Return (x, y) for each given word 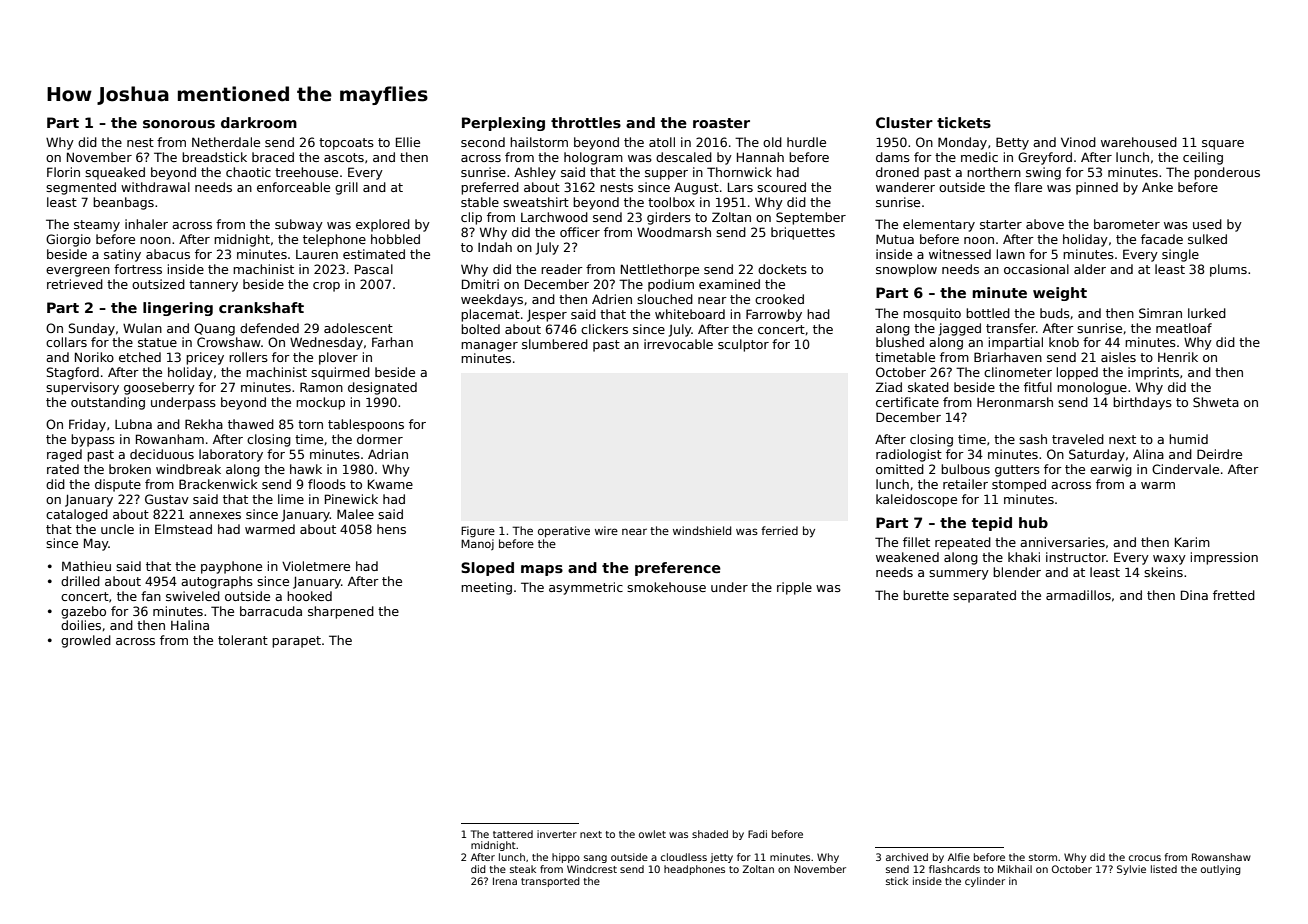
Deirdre (1219, 454)
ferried (779, 530)
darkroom (259, 122)
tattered (513, 834)
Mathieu (86, 566)
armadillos (1078, 595)
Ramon (321, 387)
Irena (505, 881)
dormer (380, 439)
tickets (964, 122)
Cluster (904, 122)
